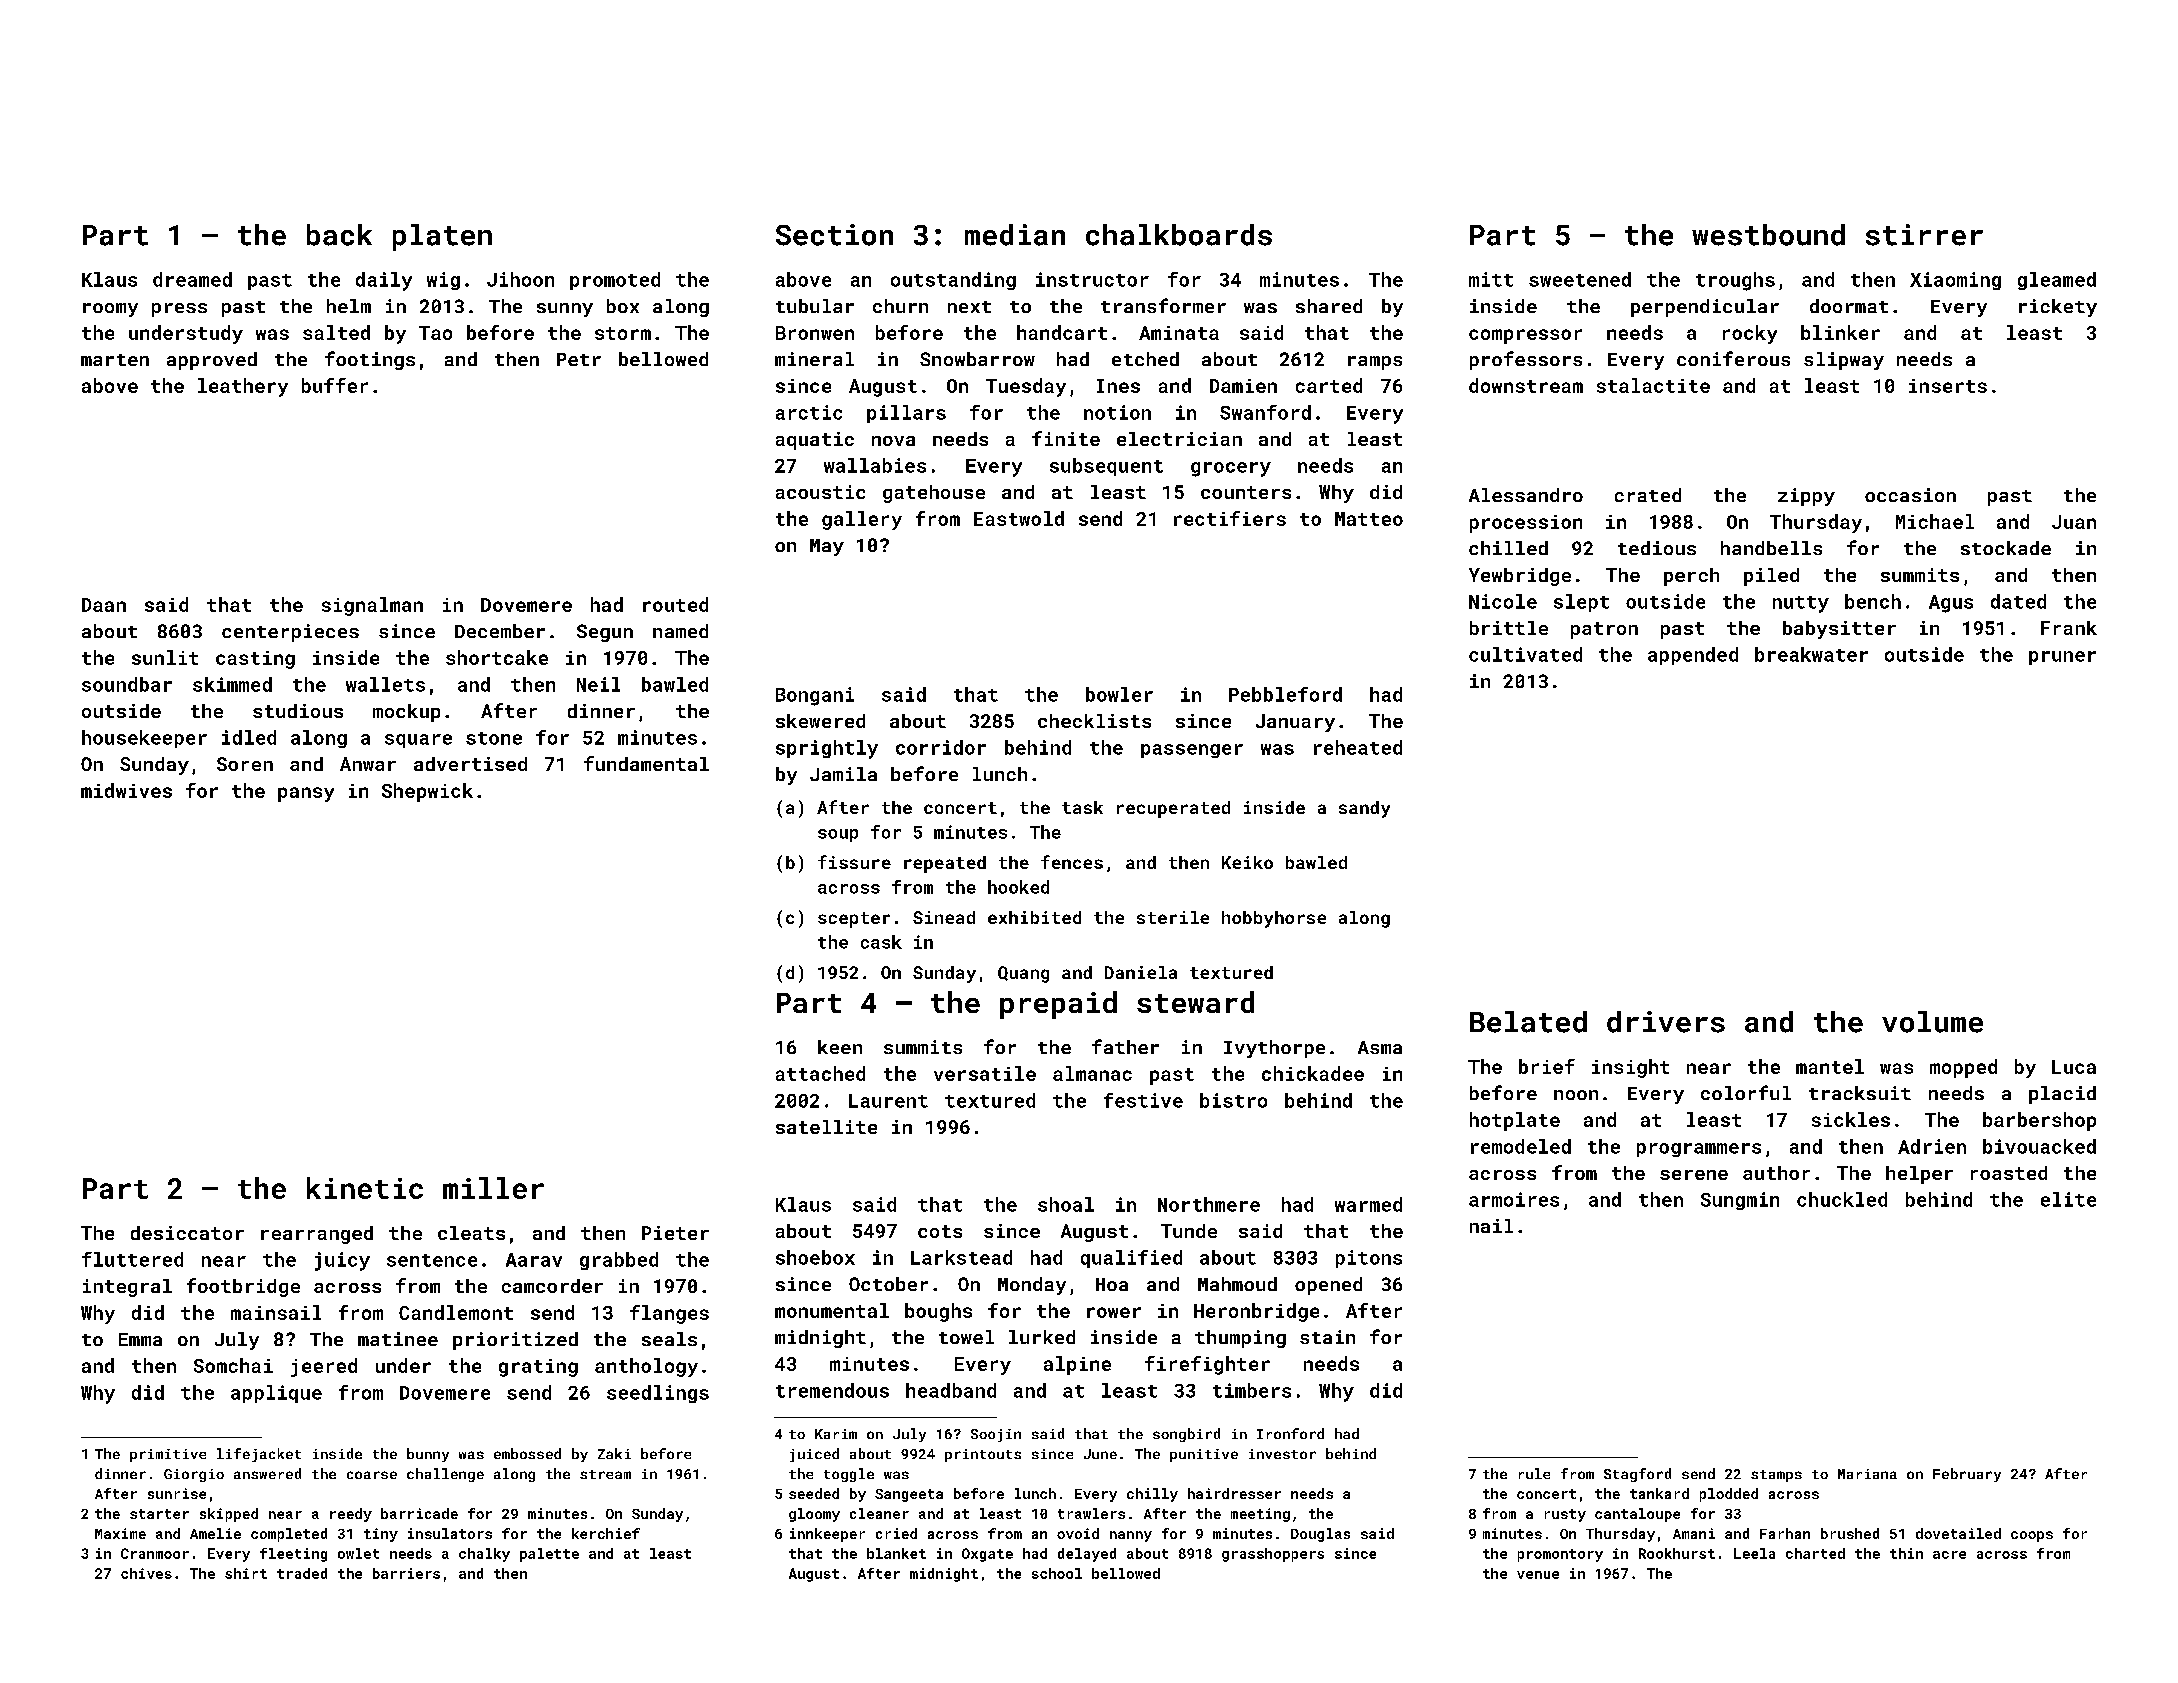 The width and height of the screenshot is (2178, 1683). Describe the element at coordinates (1693, 656) in the screenshot. I see `appended` at that location.
